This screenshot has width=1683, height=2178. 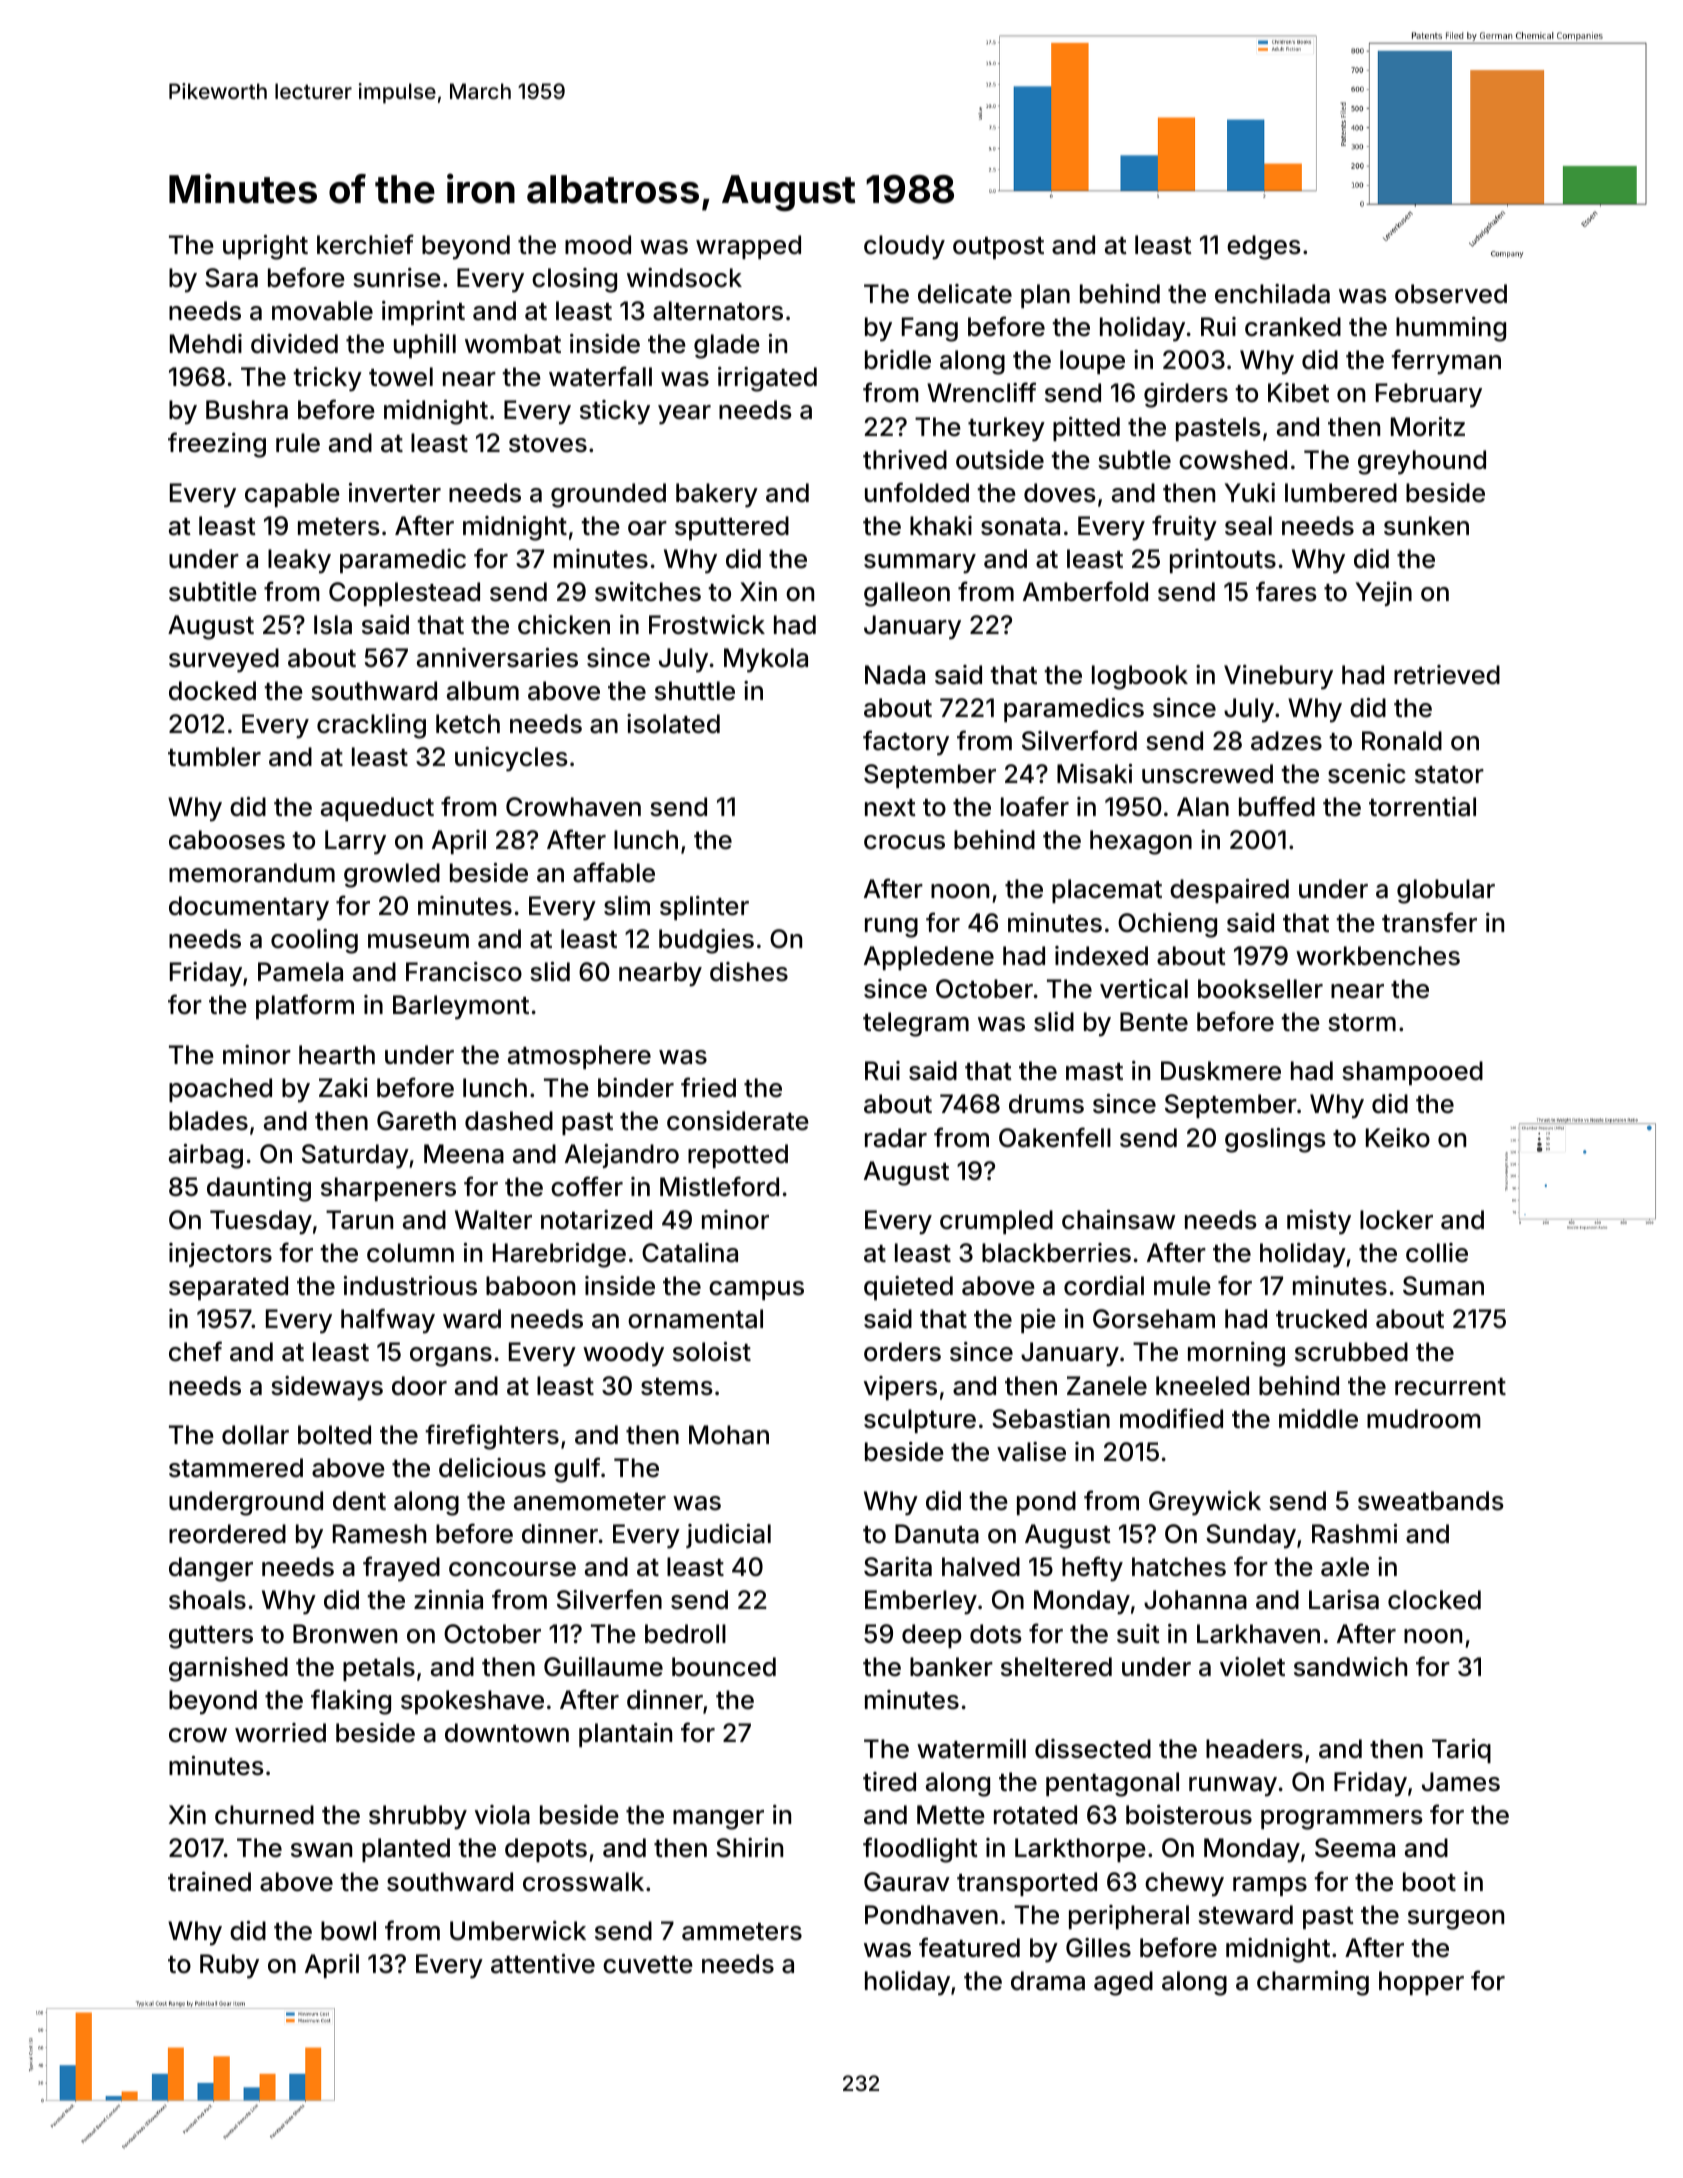 I want to click on divided, so click(x=294, y=344).
